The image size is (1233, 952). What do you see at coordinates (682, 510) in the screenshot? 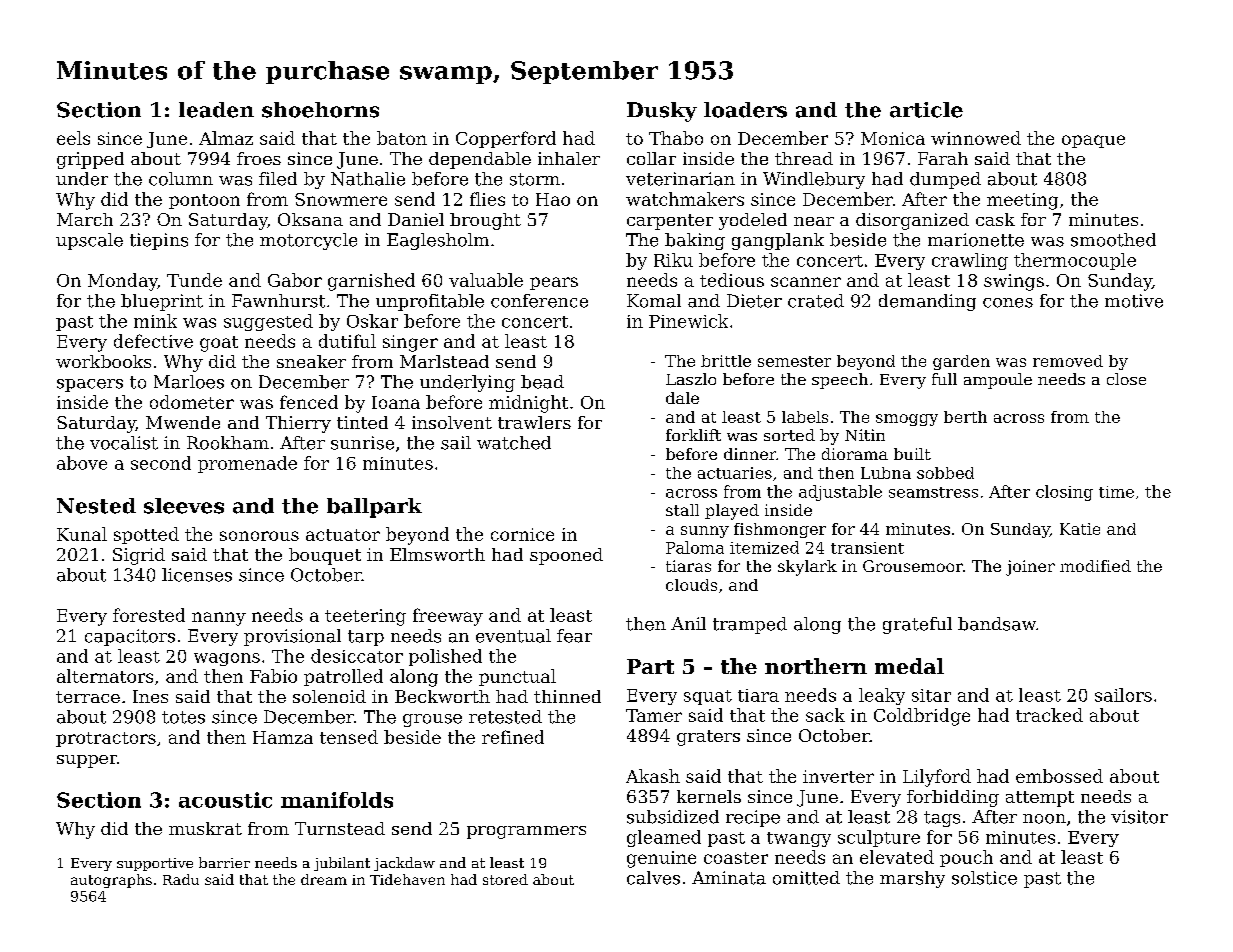
I see `stall` at bounding box center [682, 510].
